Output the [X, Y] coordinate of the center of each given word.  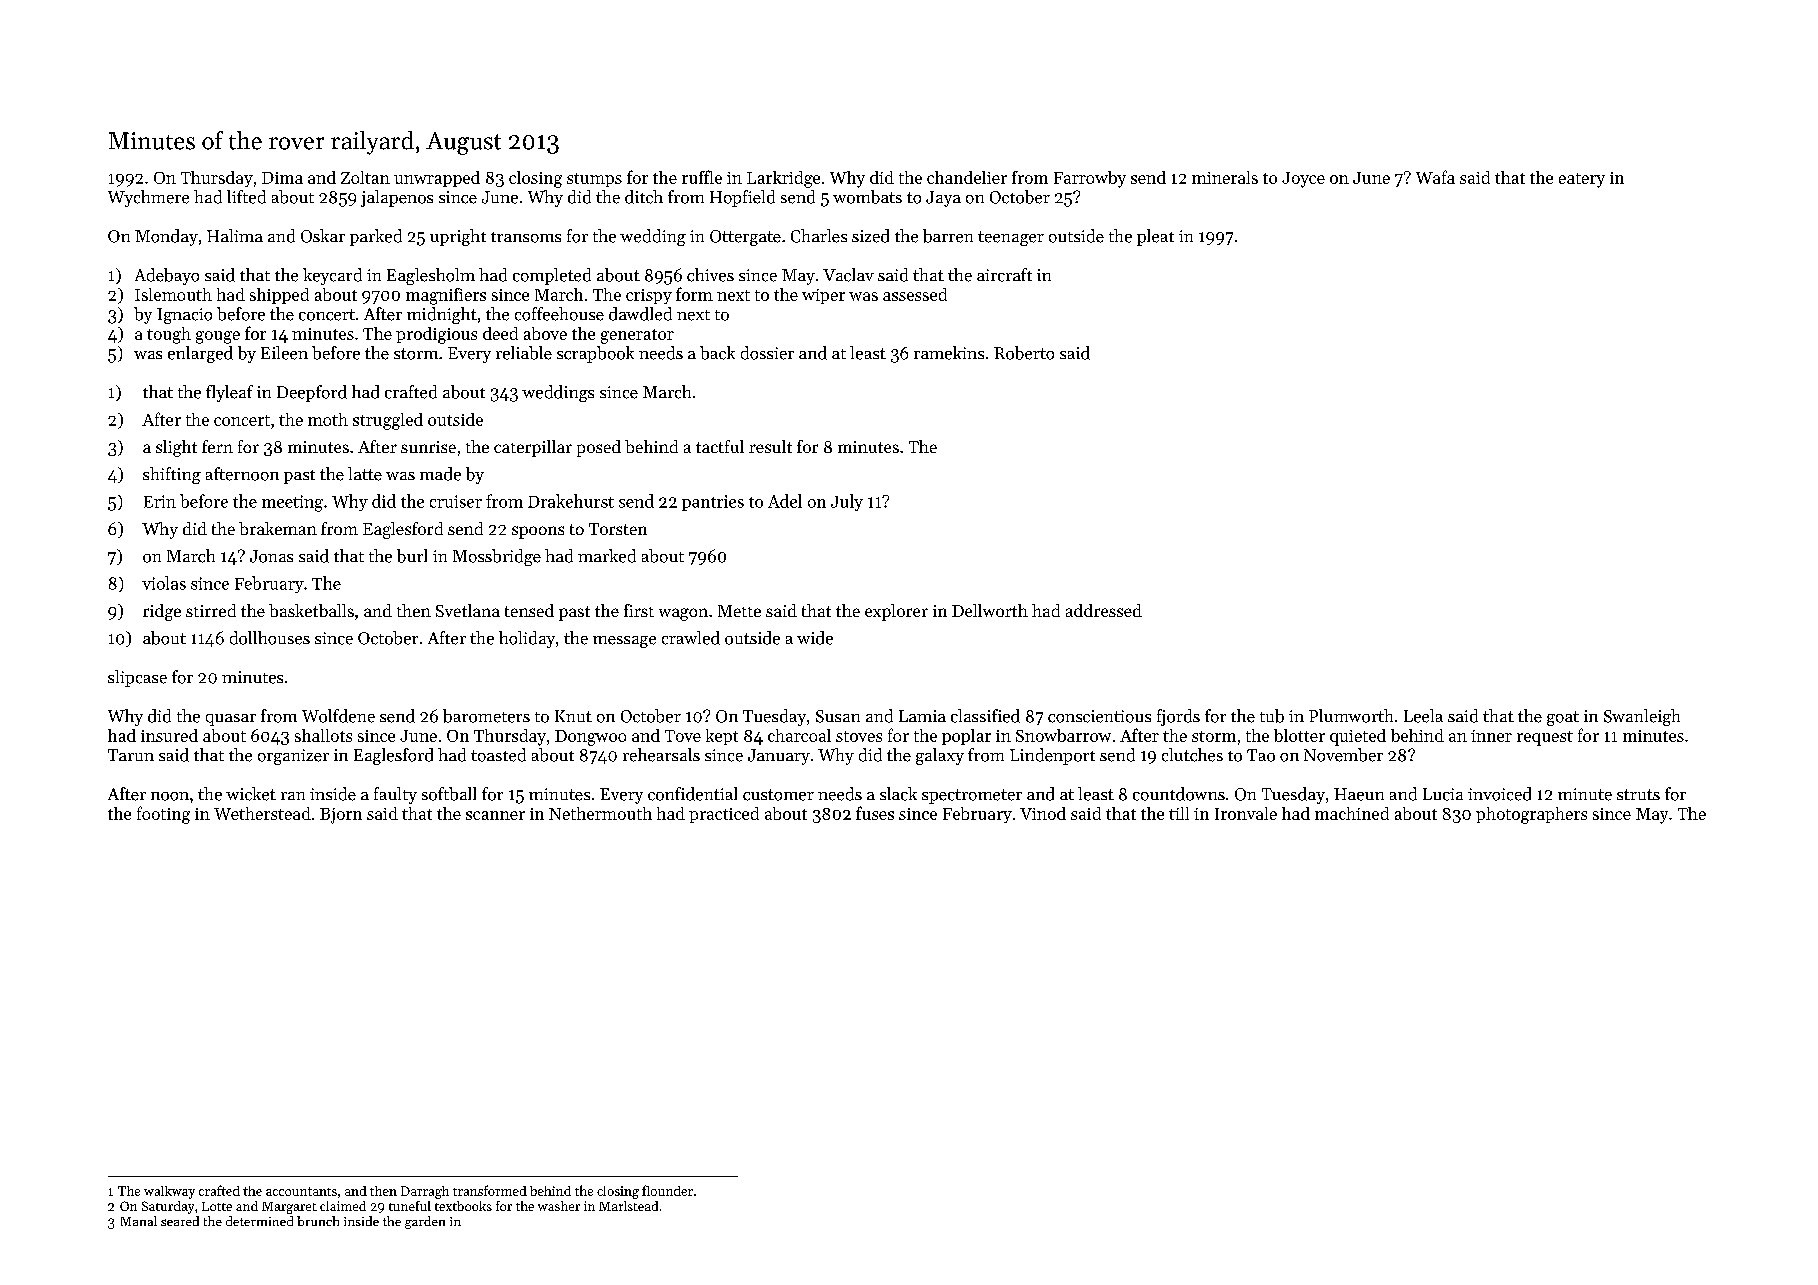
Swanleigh [1642, 717]
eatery [1582, 180]
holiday [527, 639]
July [847, 502]
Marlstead [628, 1206]
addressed [1104, 610]
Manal [139, 1221]
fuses [875, 813]
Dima [282, 178]
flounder [667, 1190]
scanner [495, 815]
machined [1352, 813]
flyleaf [229, 393]
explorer [896, 612]
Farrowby [1090, 179]
